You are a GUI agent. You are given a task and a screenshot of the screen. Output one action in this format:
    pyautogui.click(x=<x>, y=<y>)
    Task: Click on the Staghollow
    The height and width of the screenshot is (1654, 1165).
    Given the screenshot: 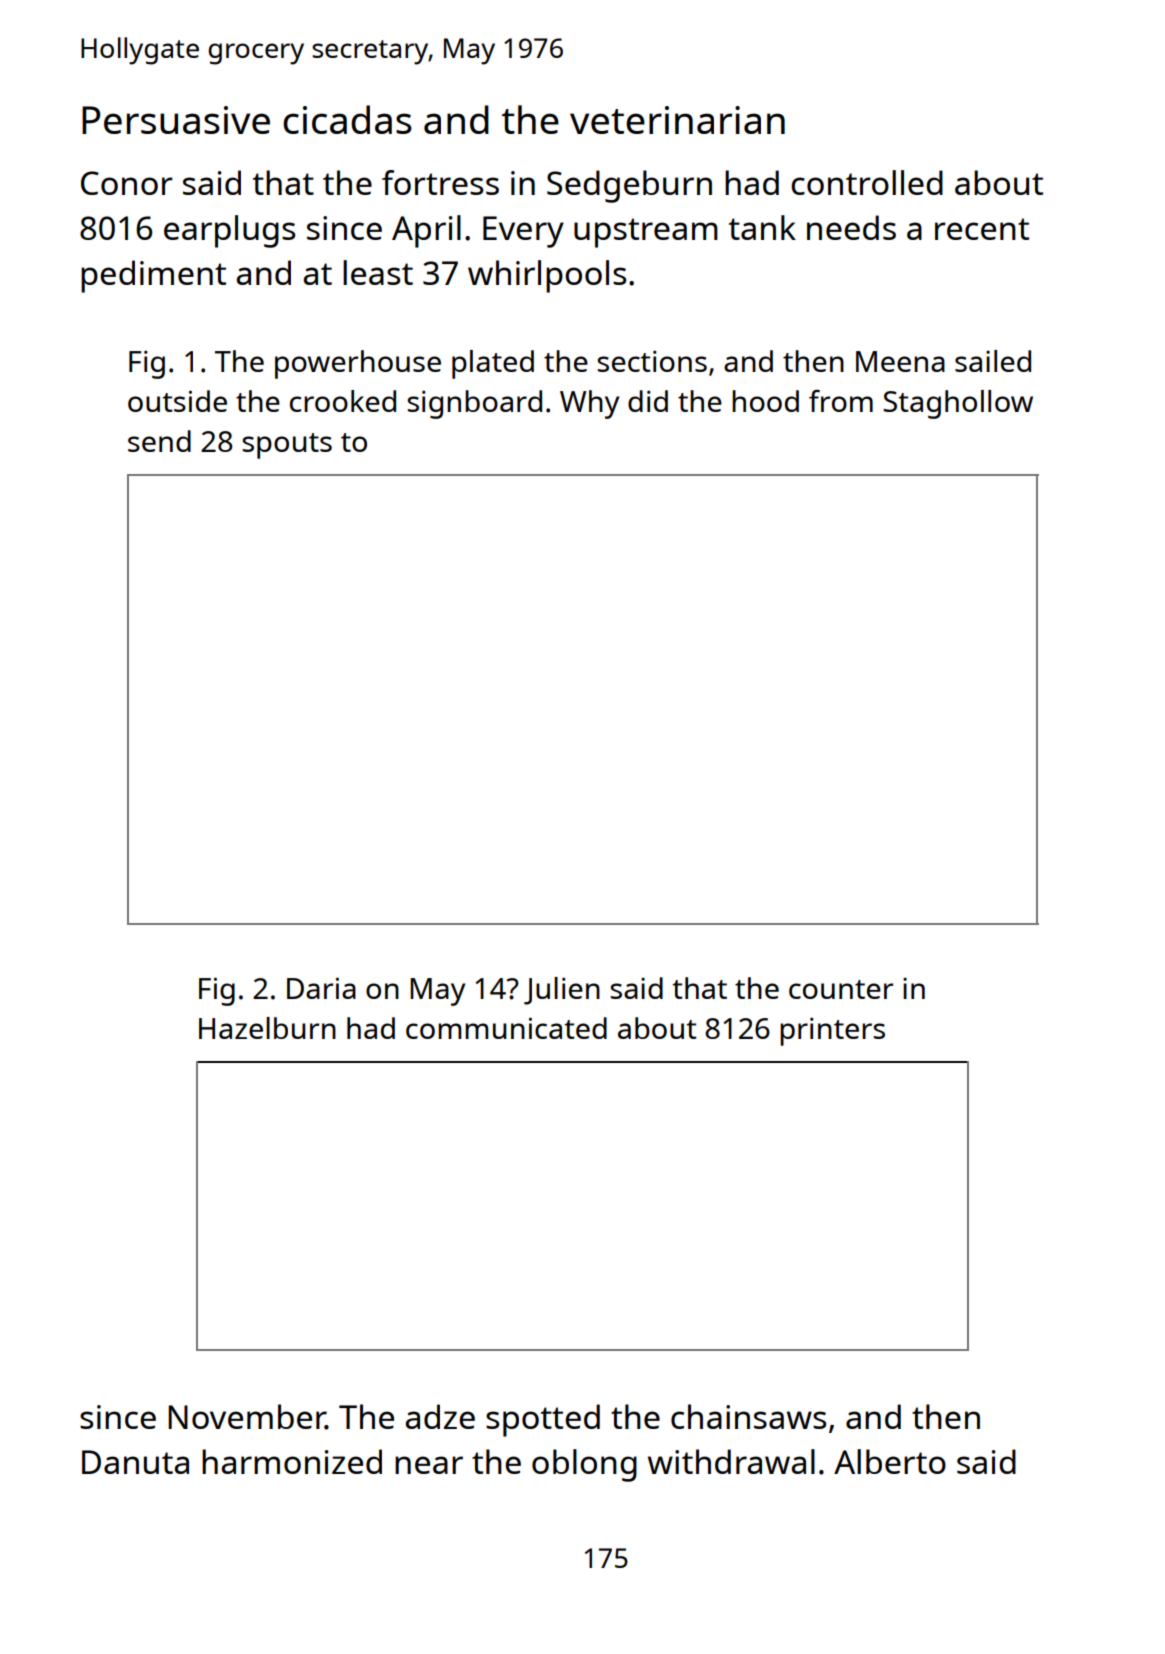 What is the action you would take?
    pyautogui.click(x=958, y=404)
